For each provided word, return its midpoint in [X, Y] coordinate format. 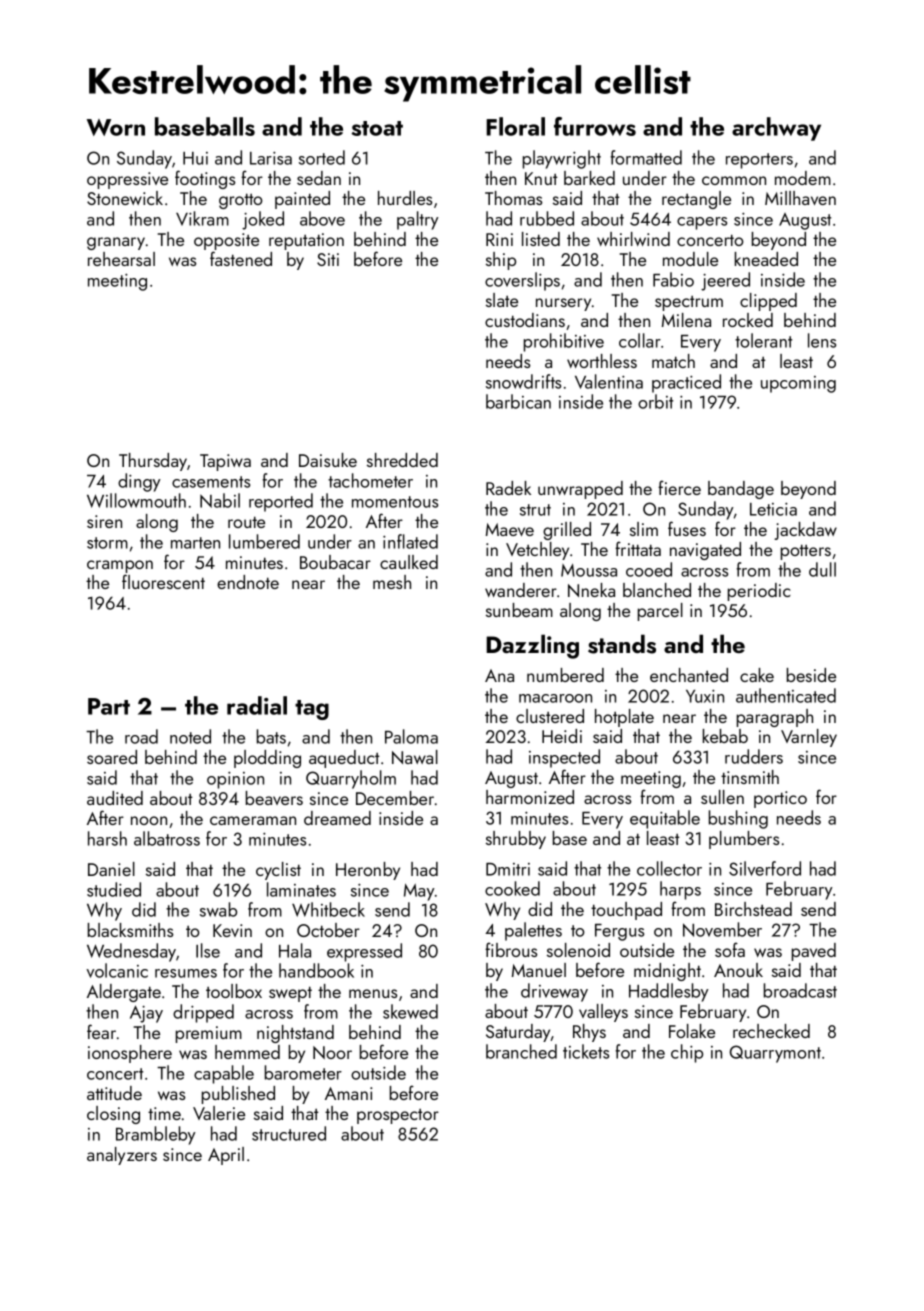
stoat [377, 128]
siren [104, 521]
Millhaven [800, 198]
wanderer [521, 590]
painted [302, 200]
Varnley [809, 738]
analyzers [122, 1156]
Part [109, 706]
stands [622, 644]
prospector [398, 1116]
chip [687, 1053]
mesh [392, 582]
